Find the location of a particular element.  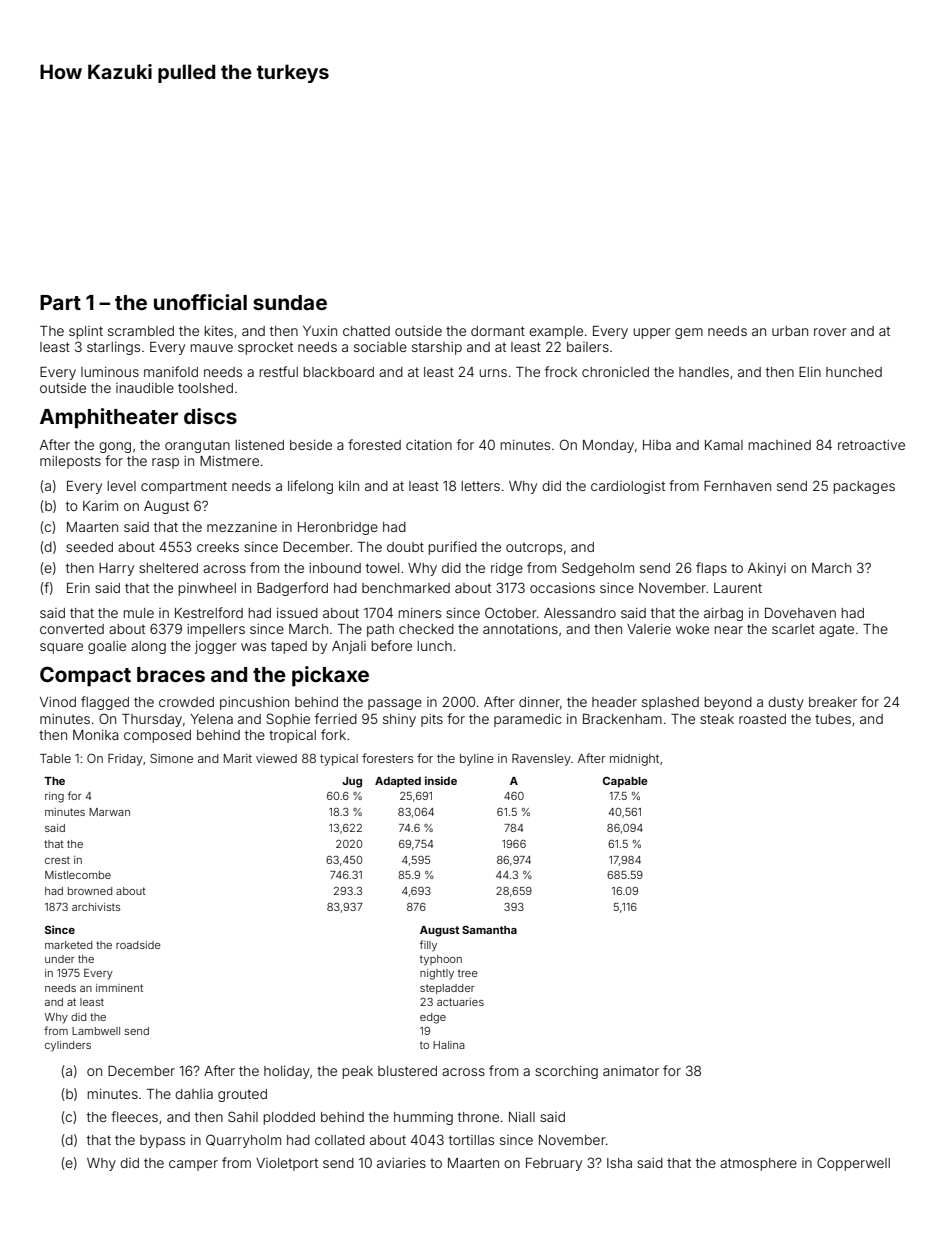

Samantha is located at coordinates (489, 929).
